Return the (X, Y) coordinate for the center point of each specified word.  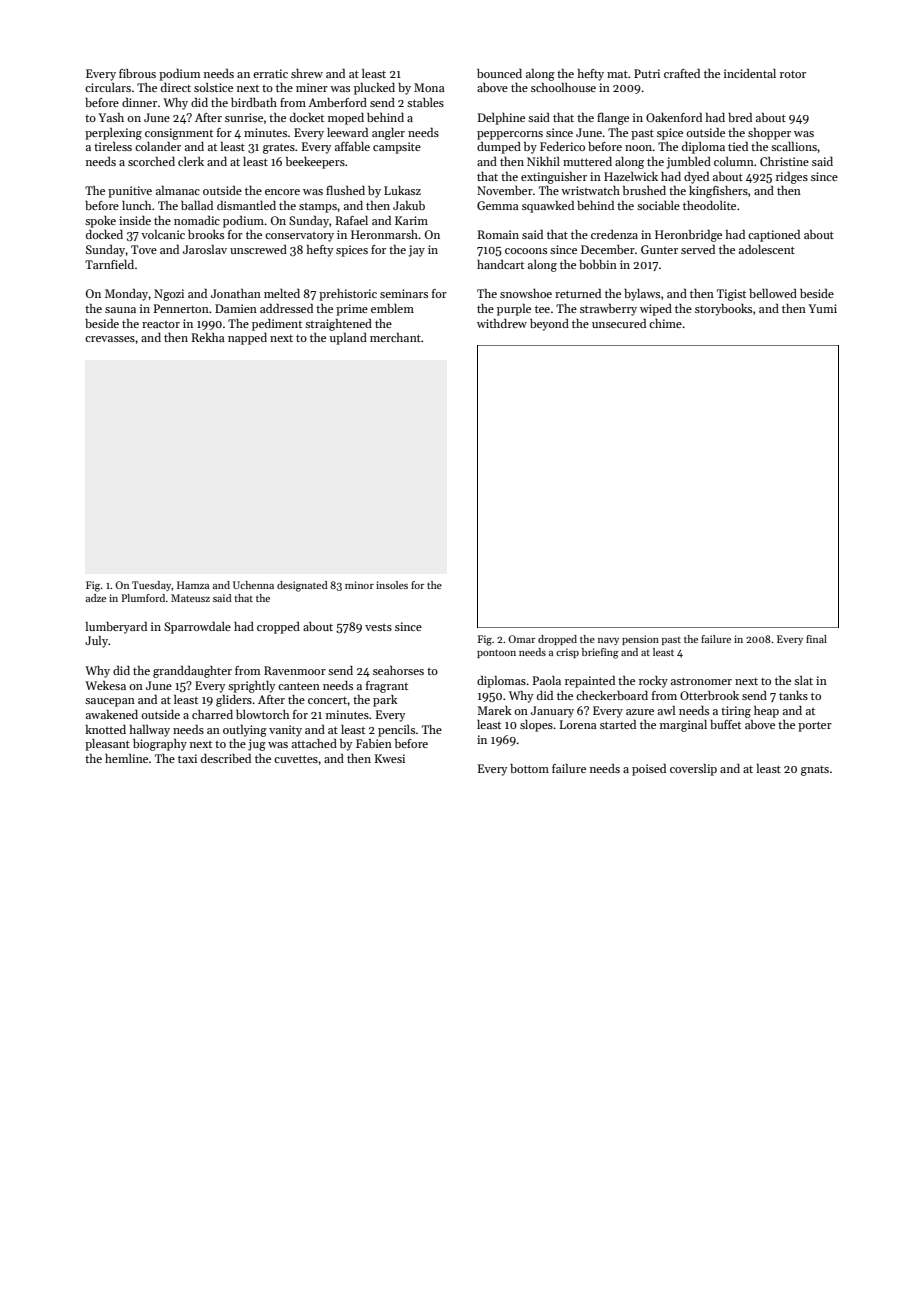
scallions (794, 146)
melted (282, 293)
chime (665, 323)
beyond (549, 325)
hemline (126, 758)
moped (346, 119)
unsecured (619, 323)
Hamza (193, 585)
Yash (111, 117)
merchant (395, 337)
